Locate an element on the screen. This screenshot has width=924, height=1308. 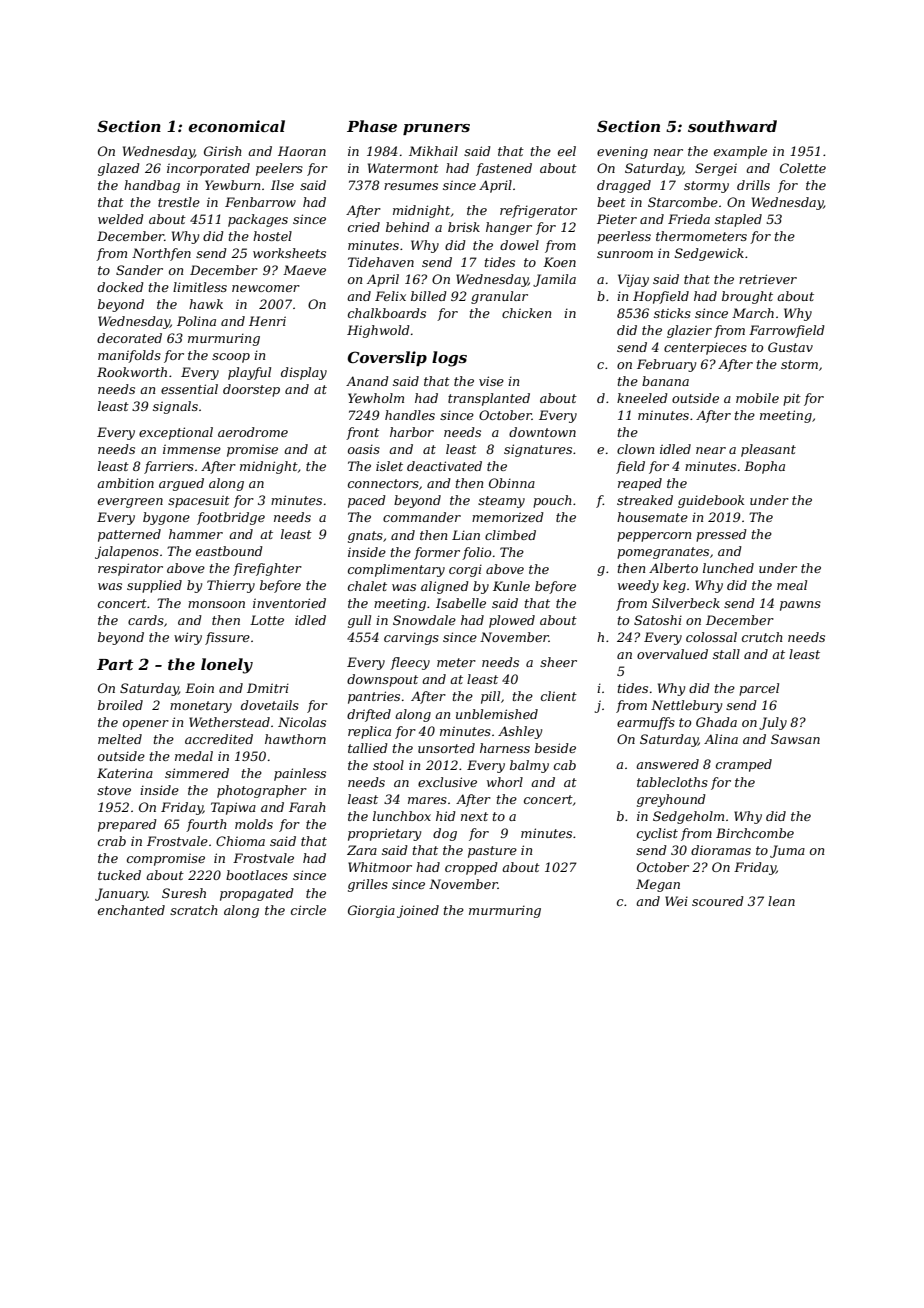
Lotte is located at coordinates (267, 620).
